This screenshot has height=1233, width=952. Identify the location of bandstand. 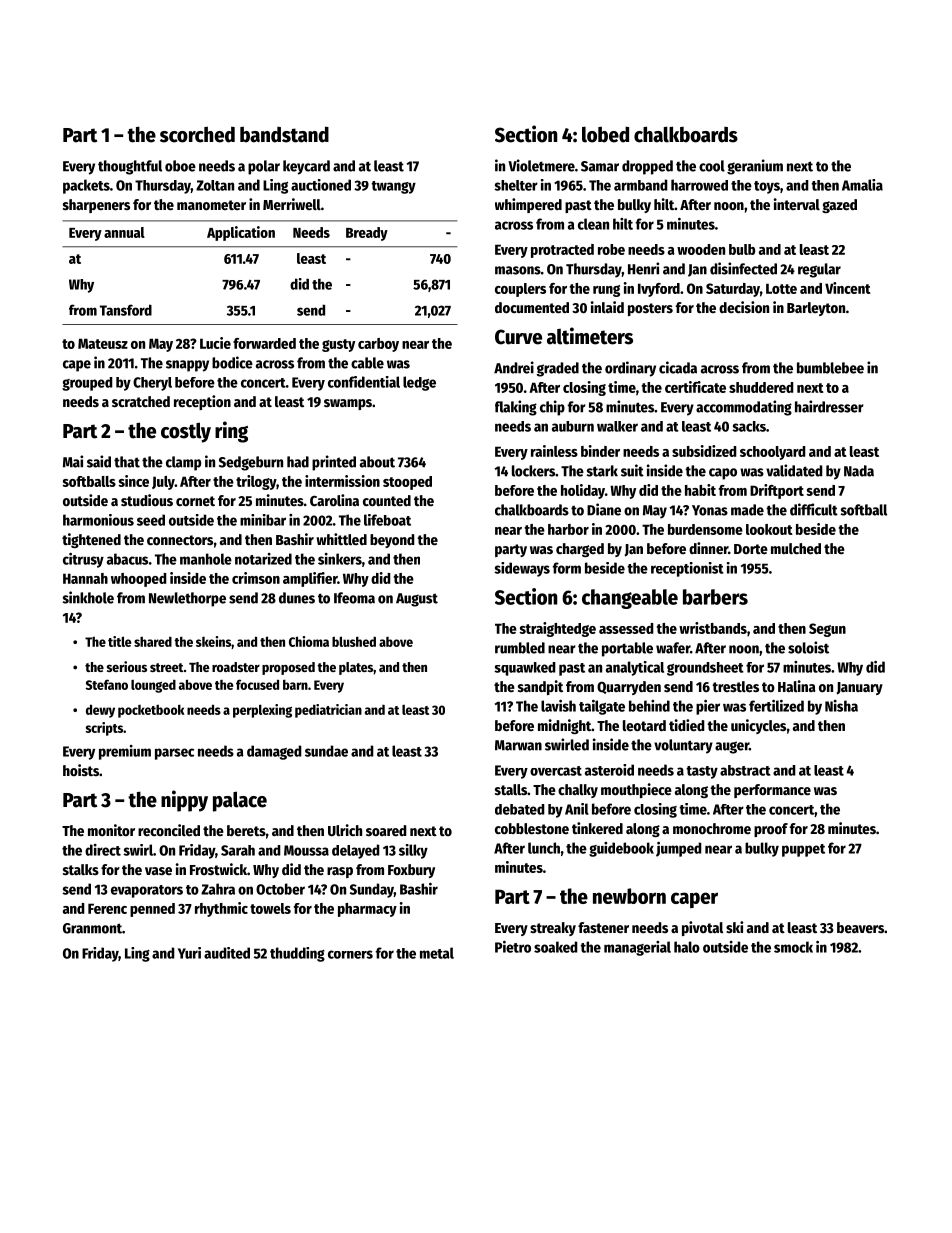
(284, 134).
